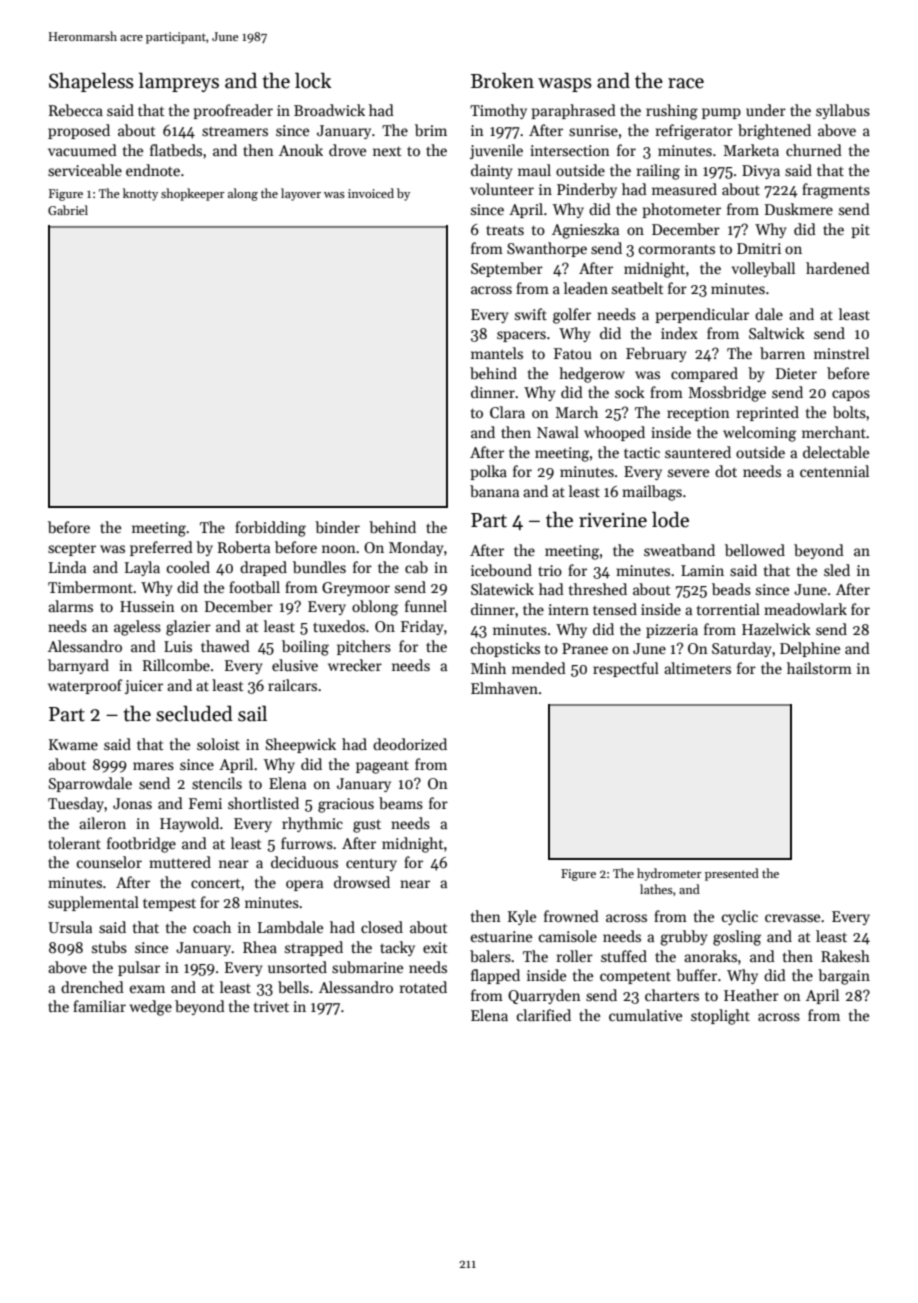 The width and height of the screenshot is (918, 1303). Describe the element at coordinates (99, 1006) in the screenshot. I see `familiar` at that location.
